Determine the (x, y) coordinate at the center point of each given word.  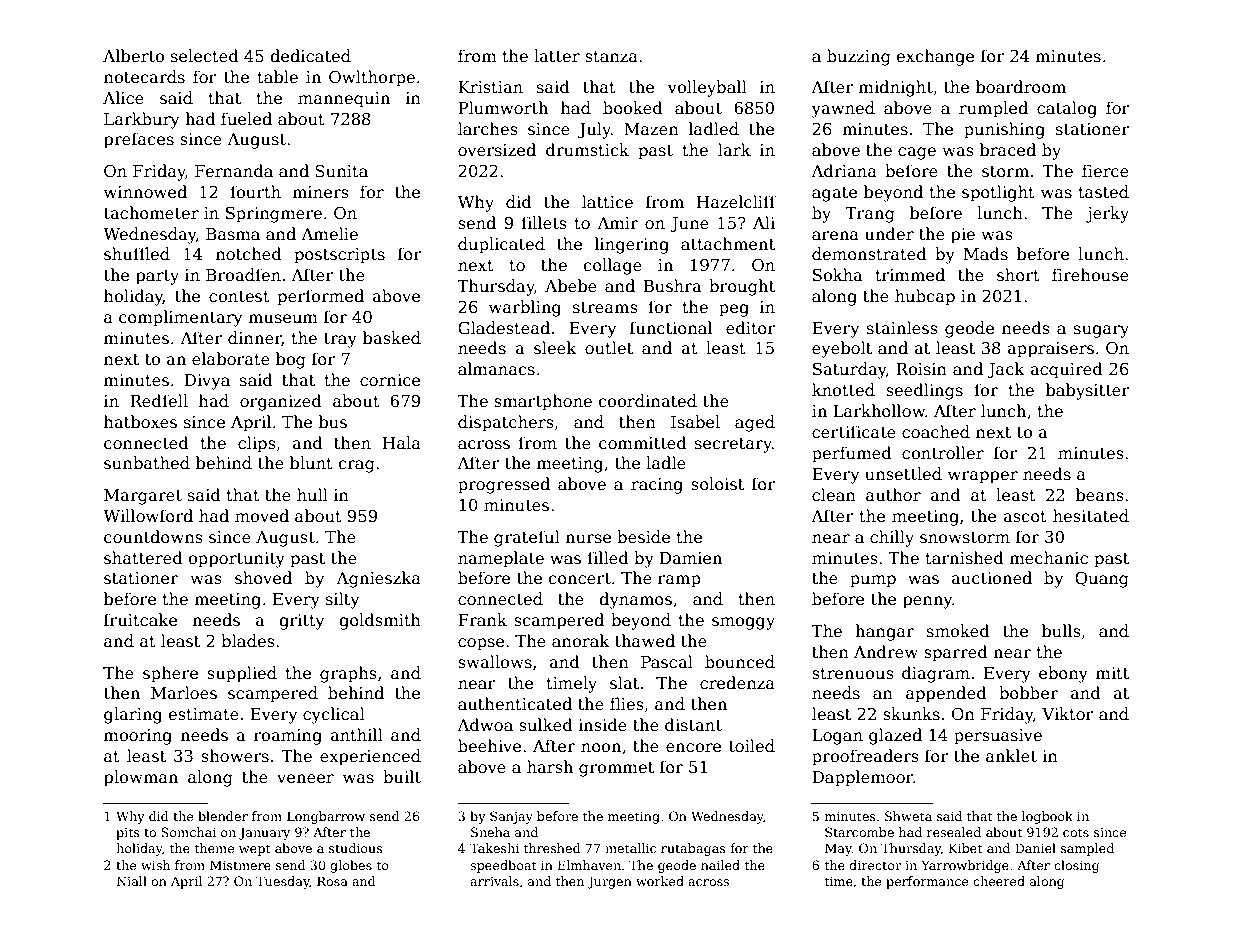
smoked (958, 631)
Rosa (332, 881)
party (157, 277)
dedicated (310, 56)
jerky (1107, 214)
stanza (611, 57)
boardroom (1021, 87)
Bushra (672, 286)
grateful (527, 538)
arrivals (494, 881)
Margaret (143, 497)
